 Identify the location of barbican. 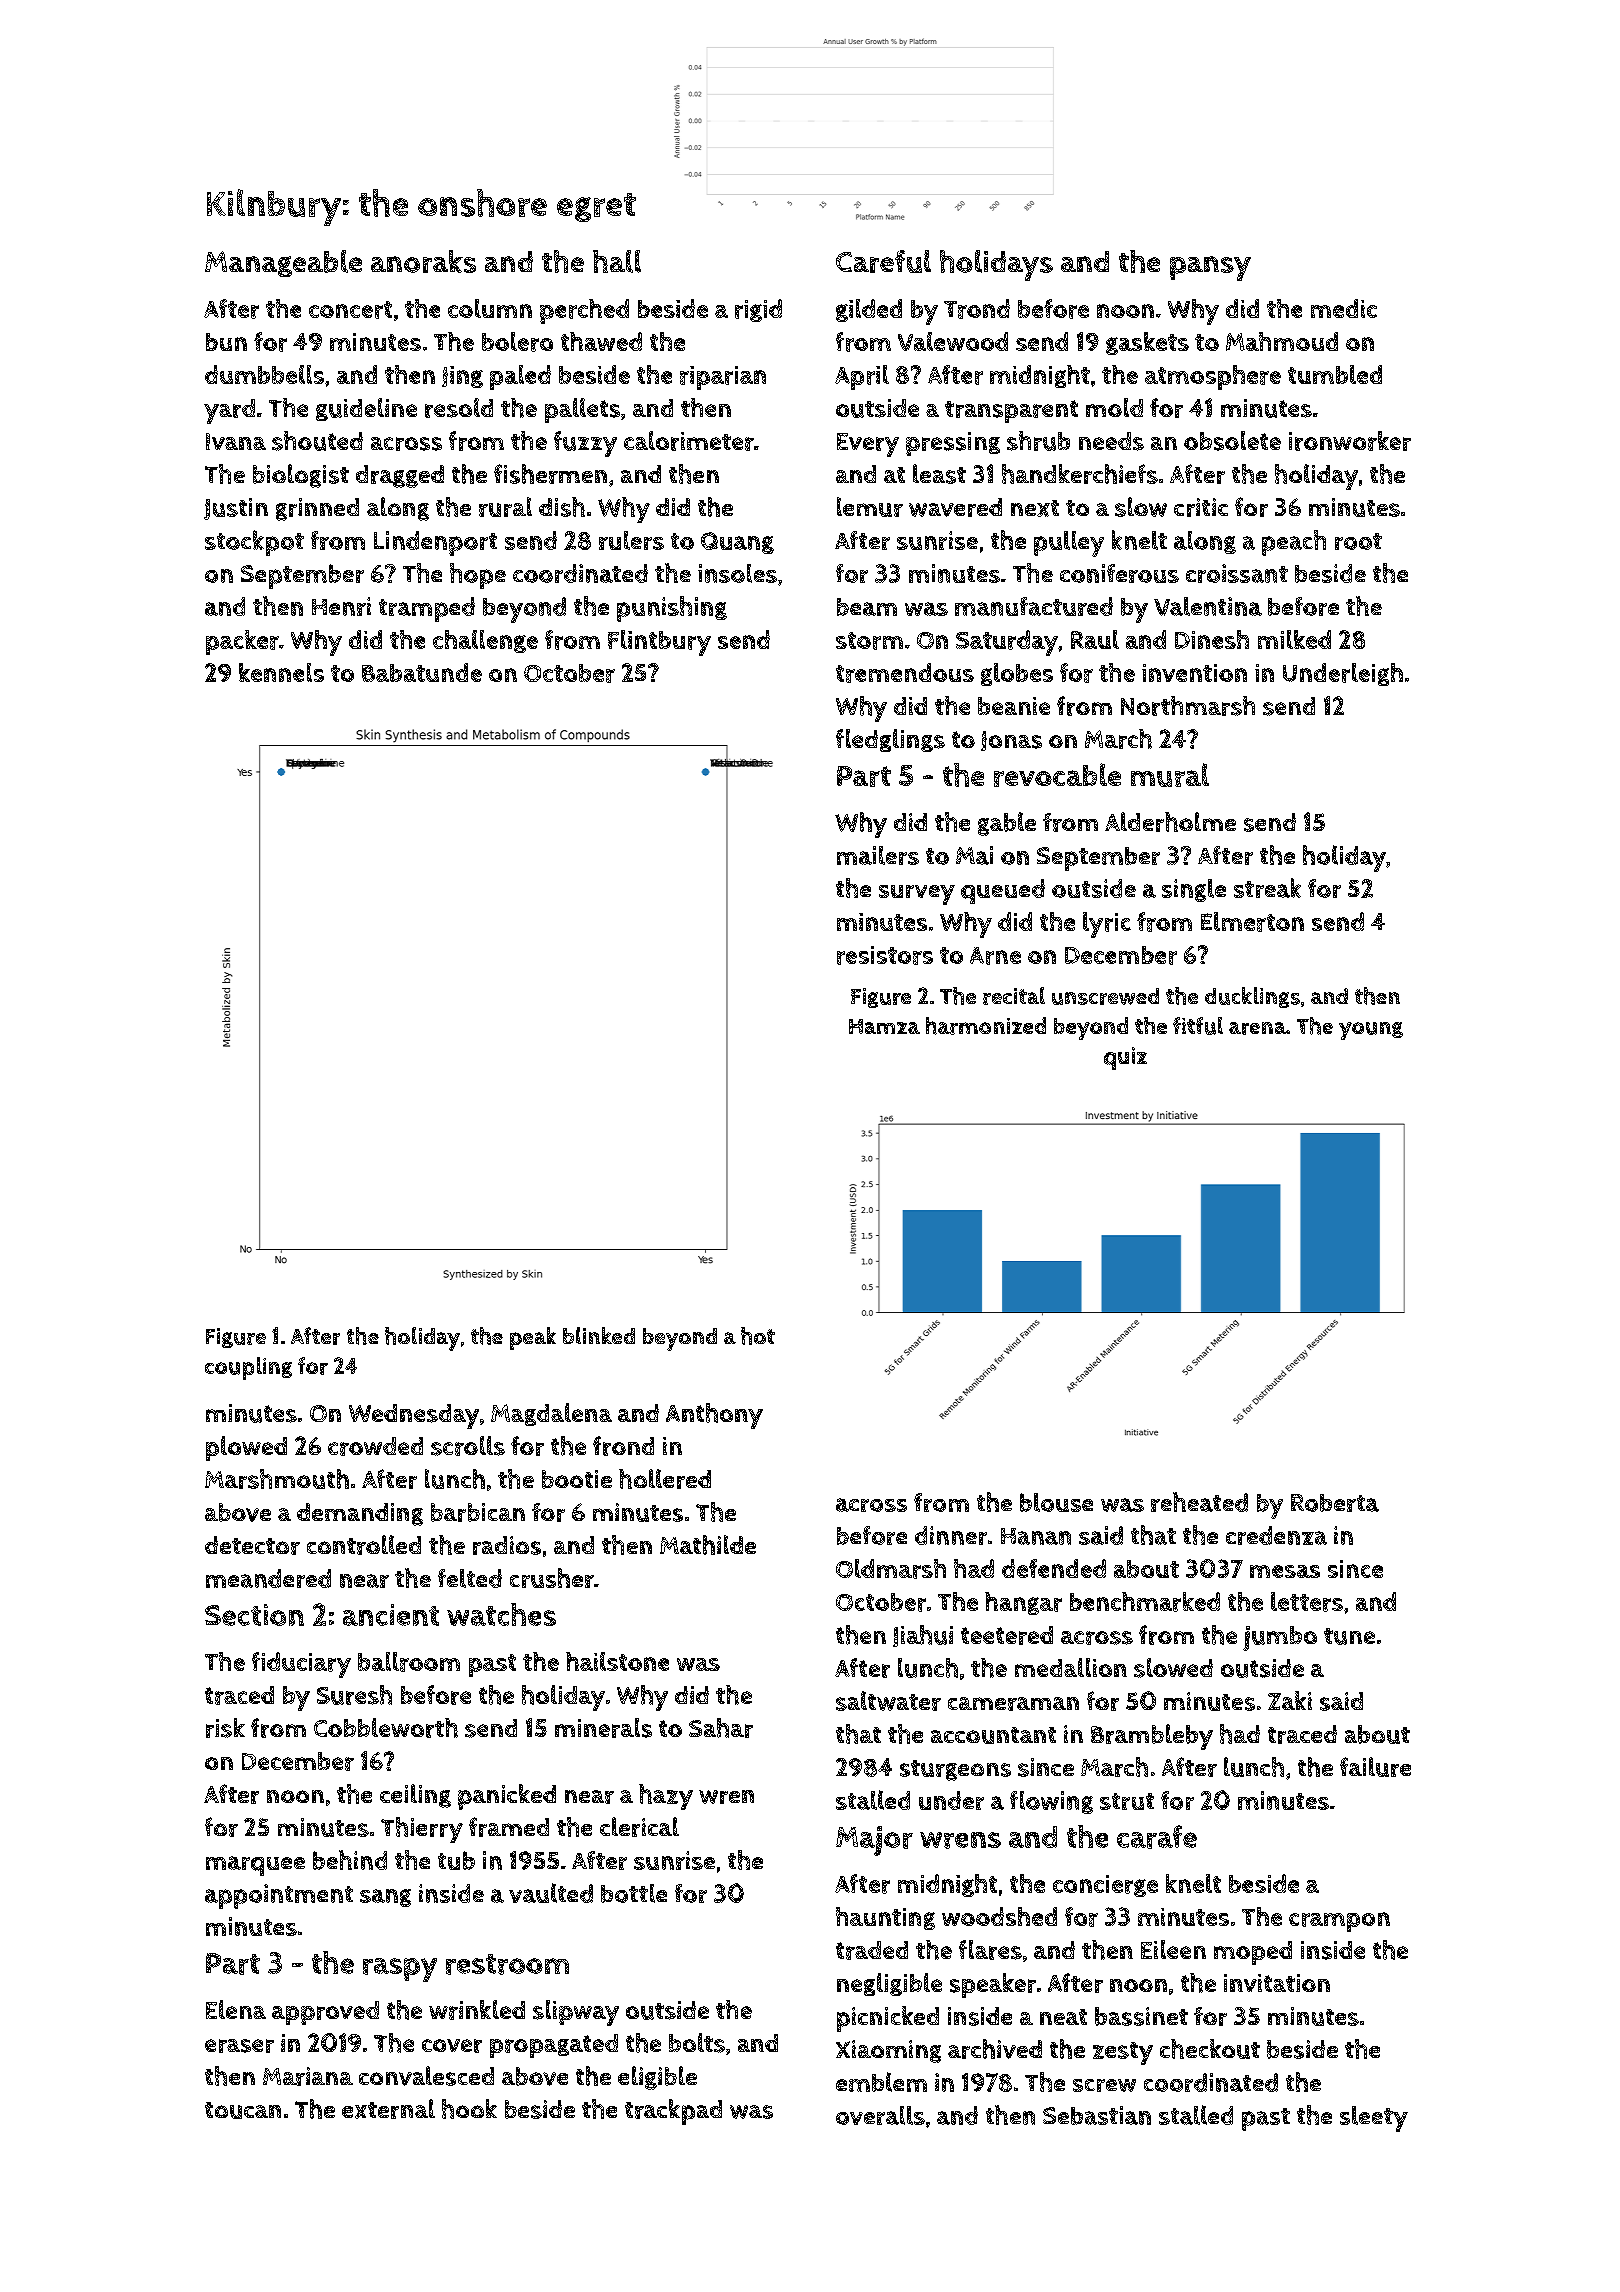
(478, 1512).
